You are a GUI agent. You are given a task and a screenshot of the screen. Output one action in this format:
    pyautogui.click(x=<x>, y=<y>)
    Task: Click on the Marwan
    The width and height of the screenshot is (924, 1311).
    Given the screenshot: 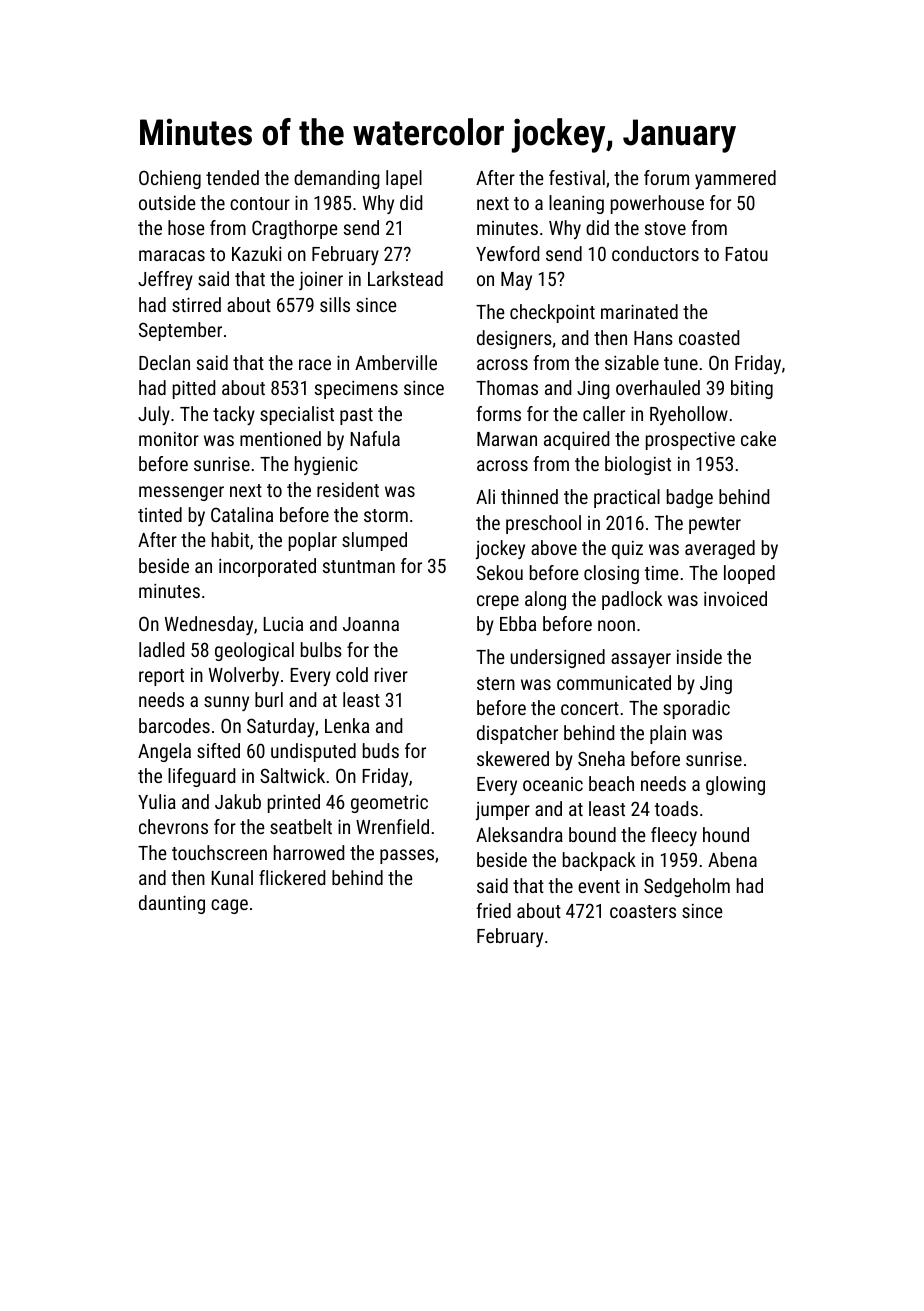 What is the action you would take?
    pyautogui.click(x=507, y=439)
